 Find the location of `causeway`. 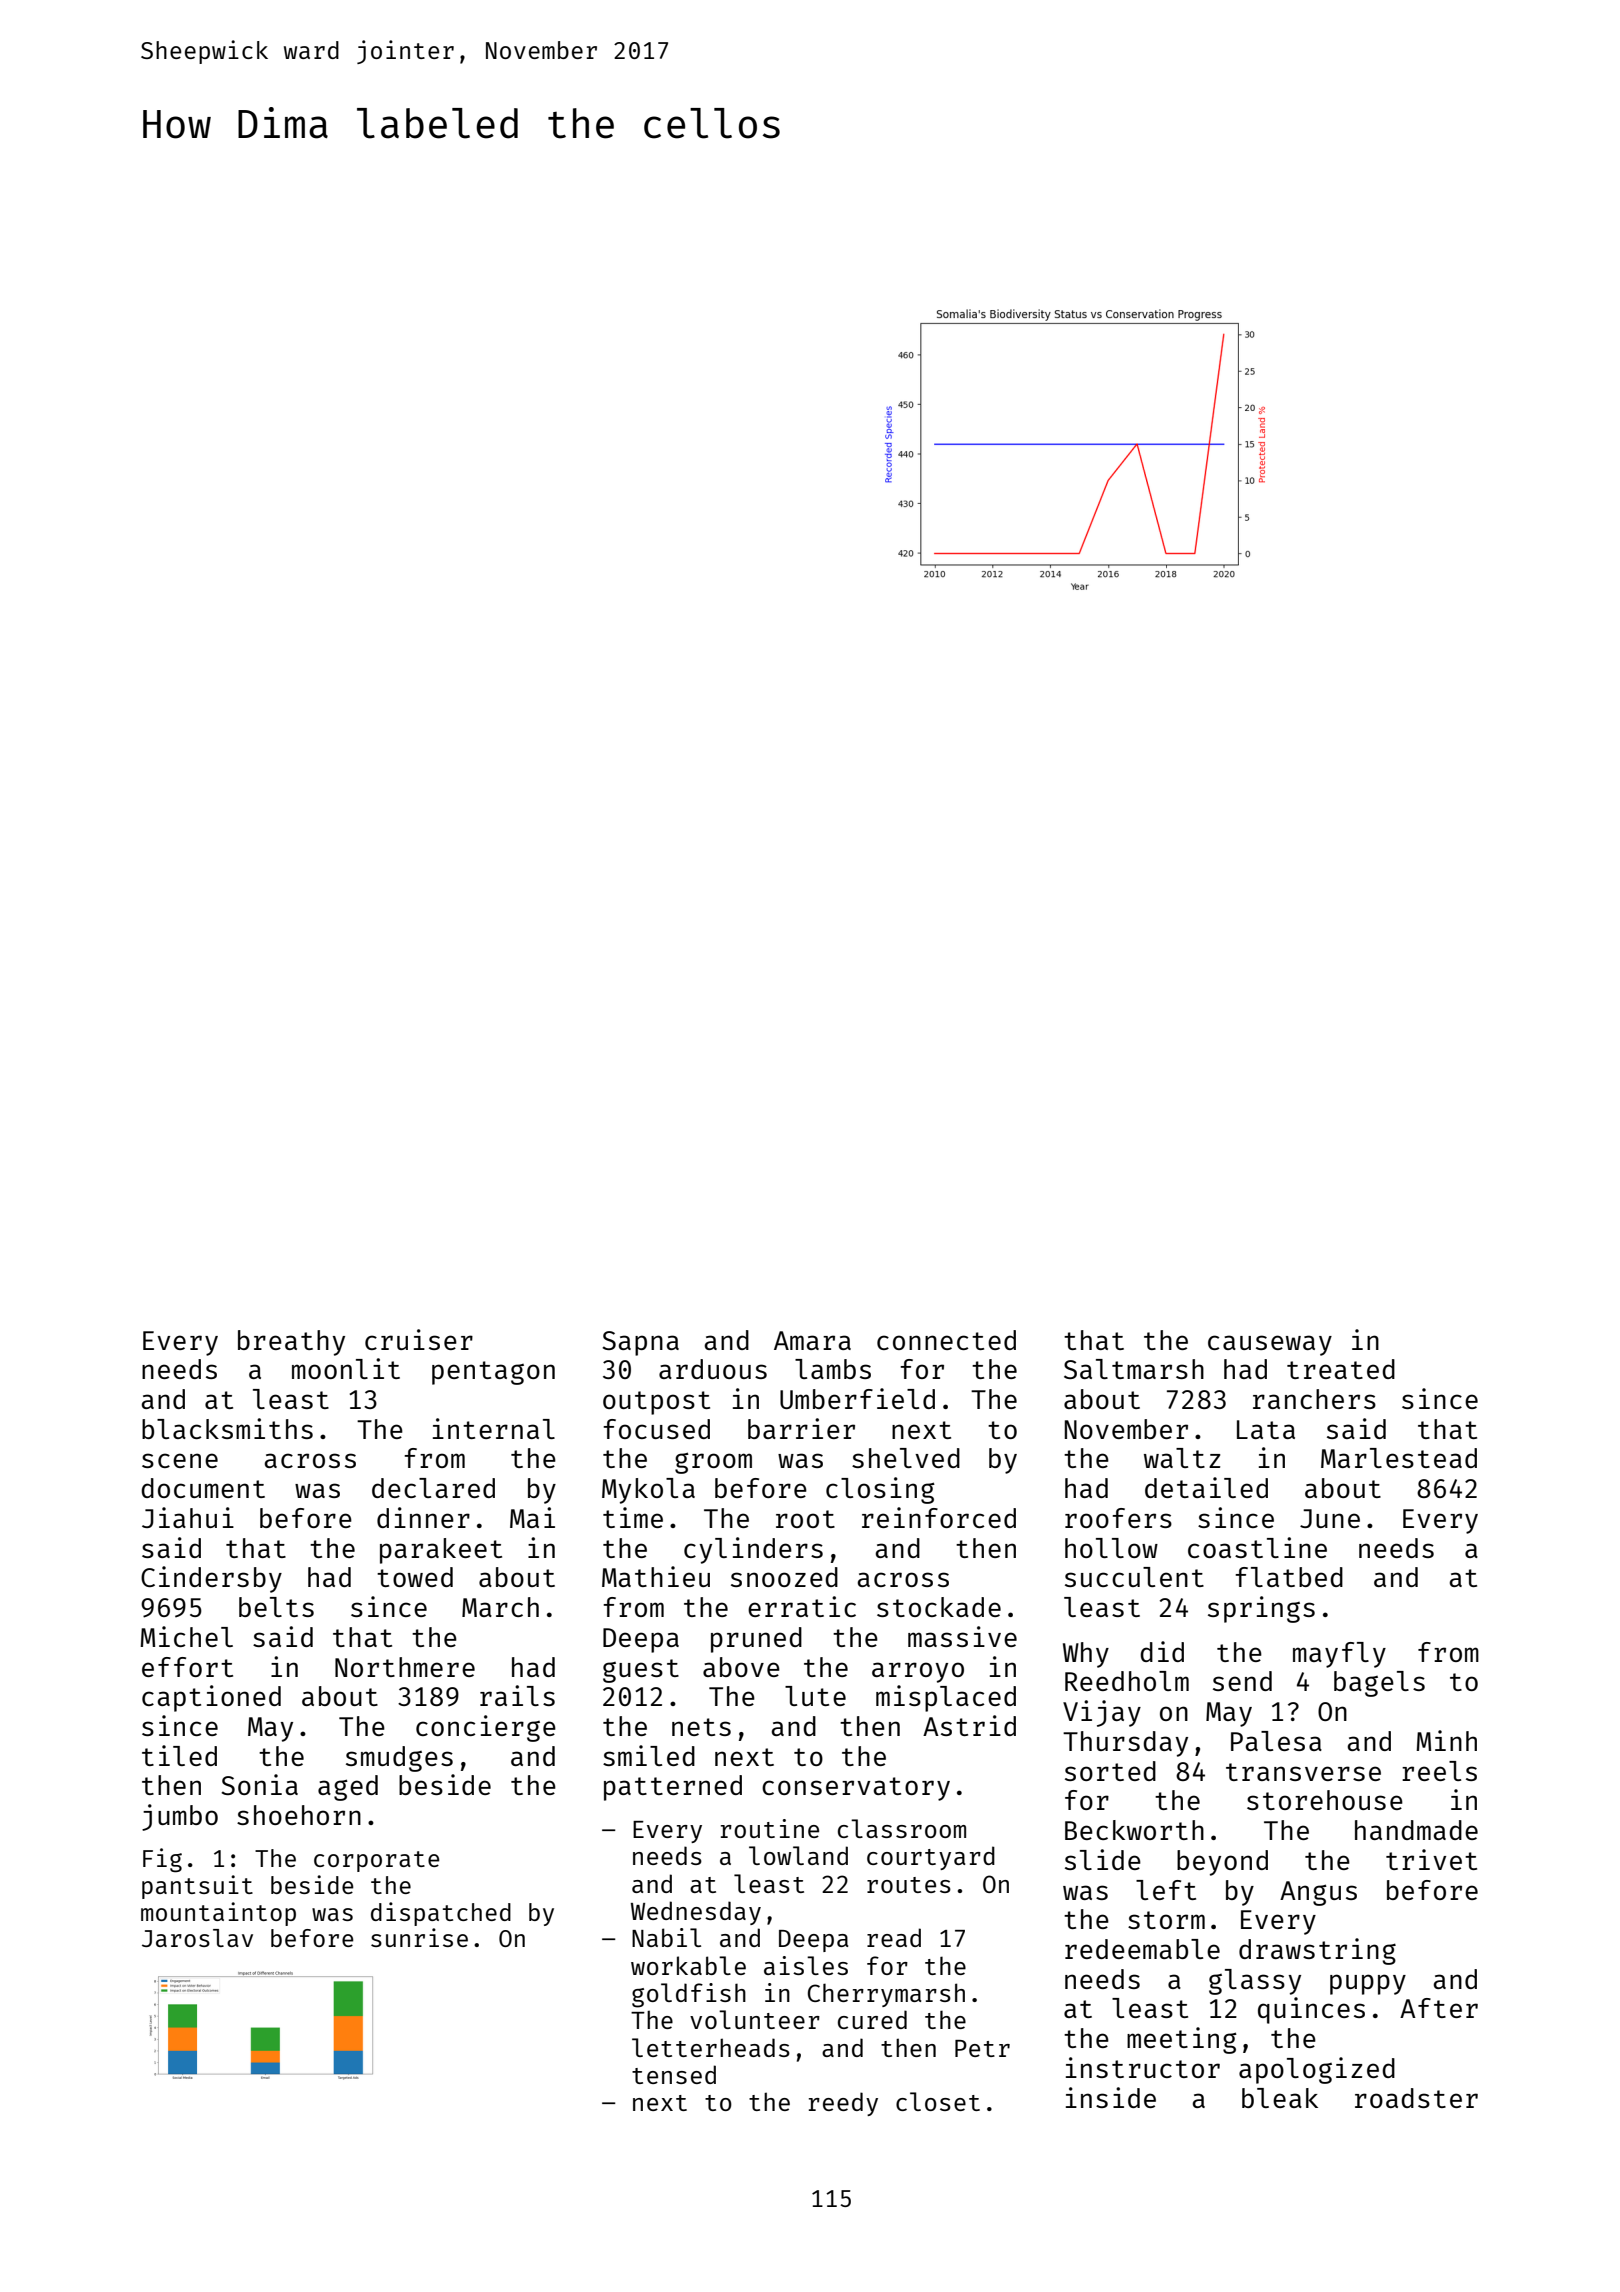

causeway is located at coordinates (1270, 1345).
